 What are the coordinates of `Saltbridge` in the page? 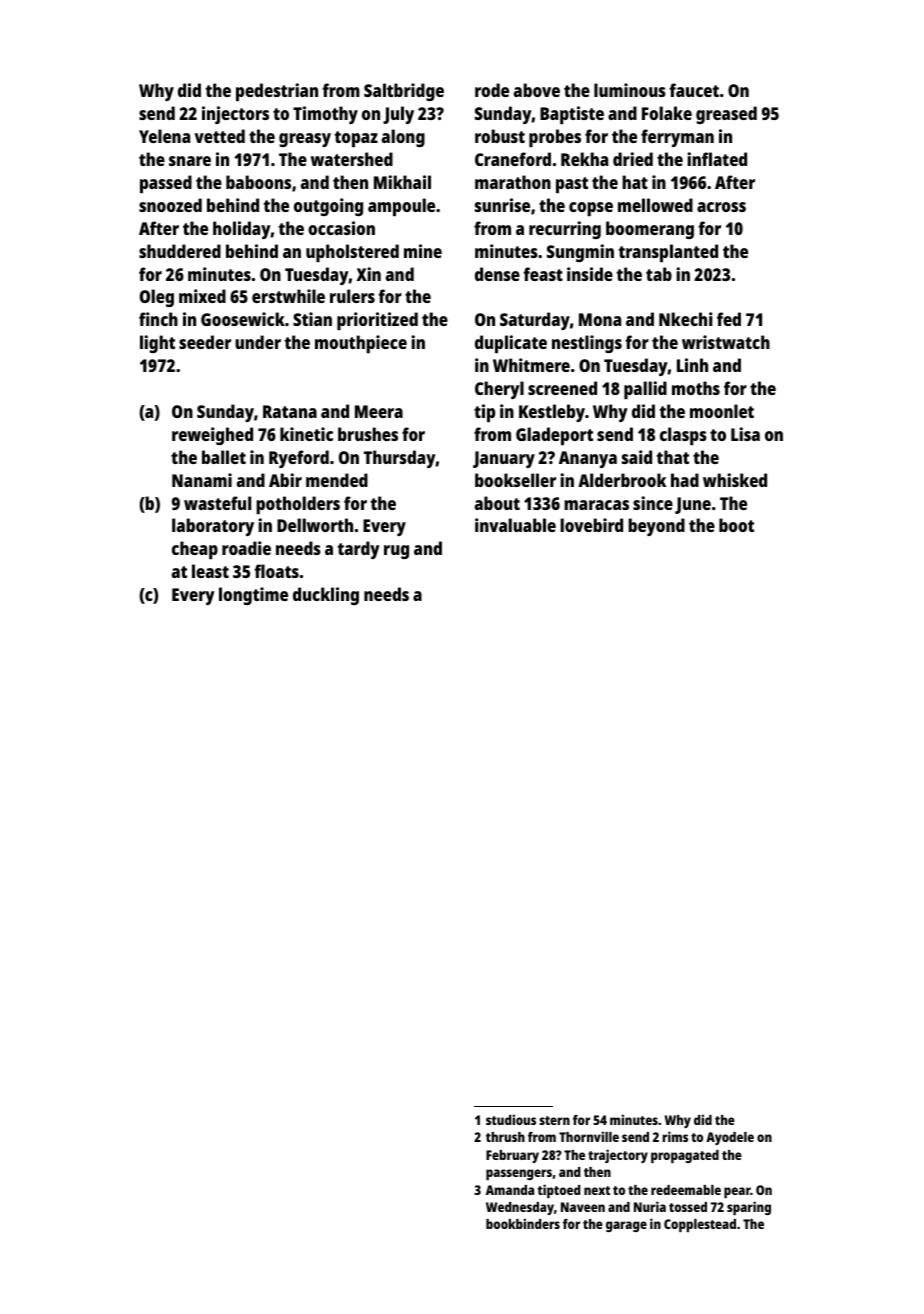 It's located at (404, 92).
